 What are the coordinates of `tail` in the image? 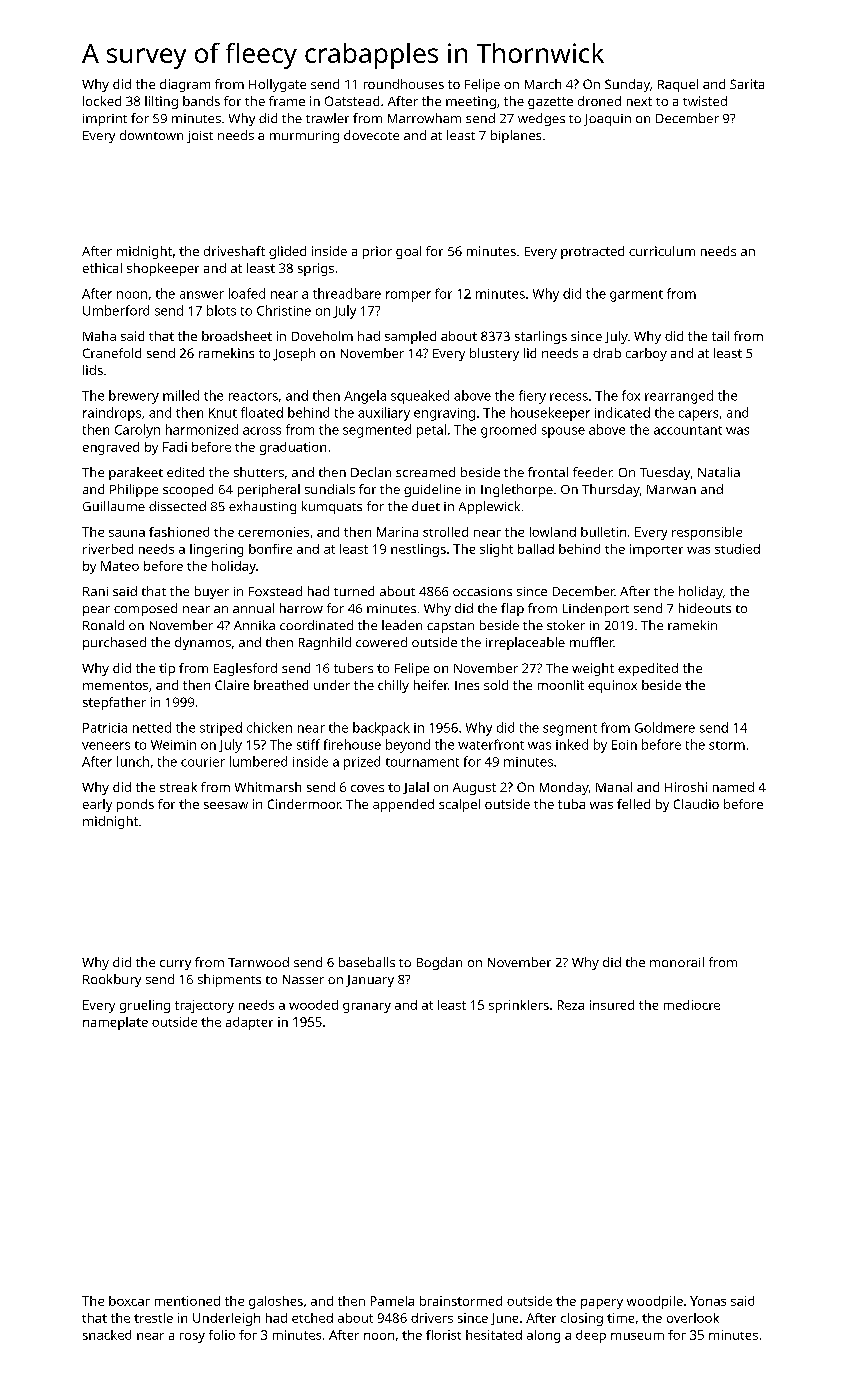 It's located at (720, 336).
